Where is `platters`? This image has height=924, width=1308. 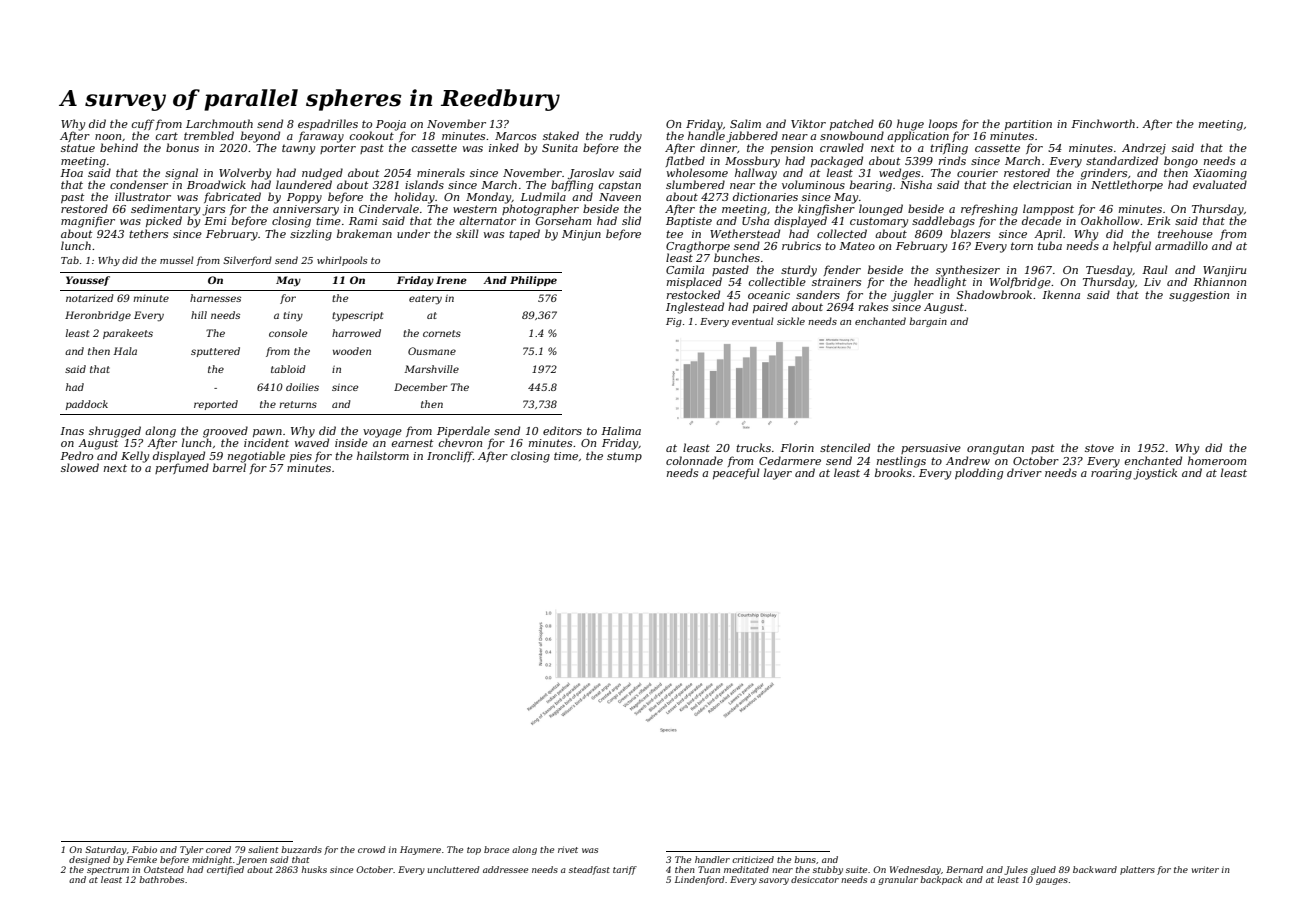
platters is located at coordinates (1137, 870).
